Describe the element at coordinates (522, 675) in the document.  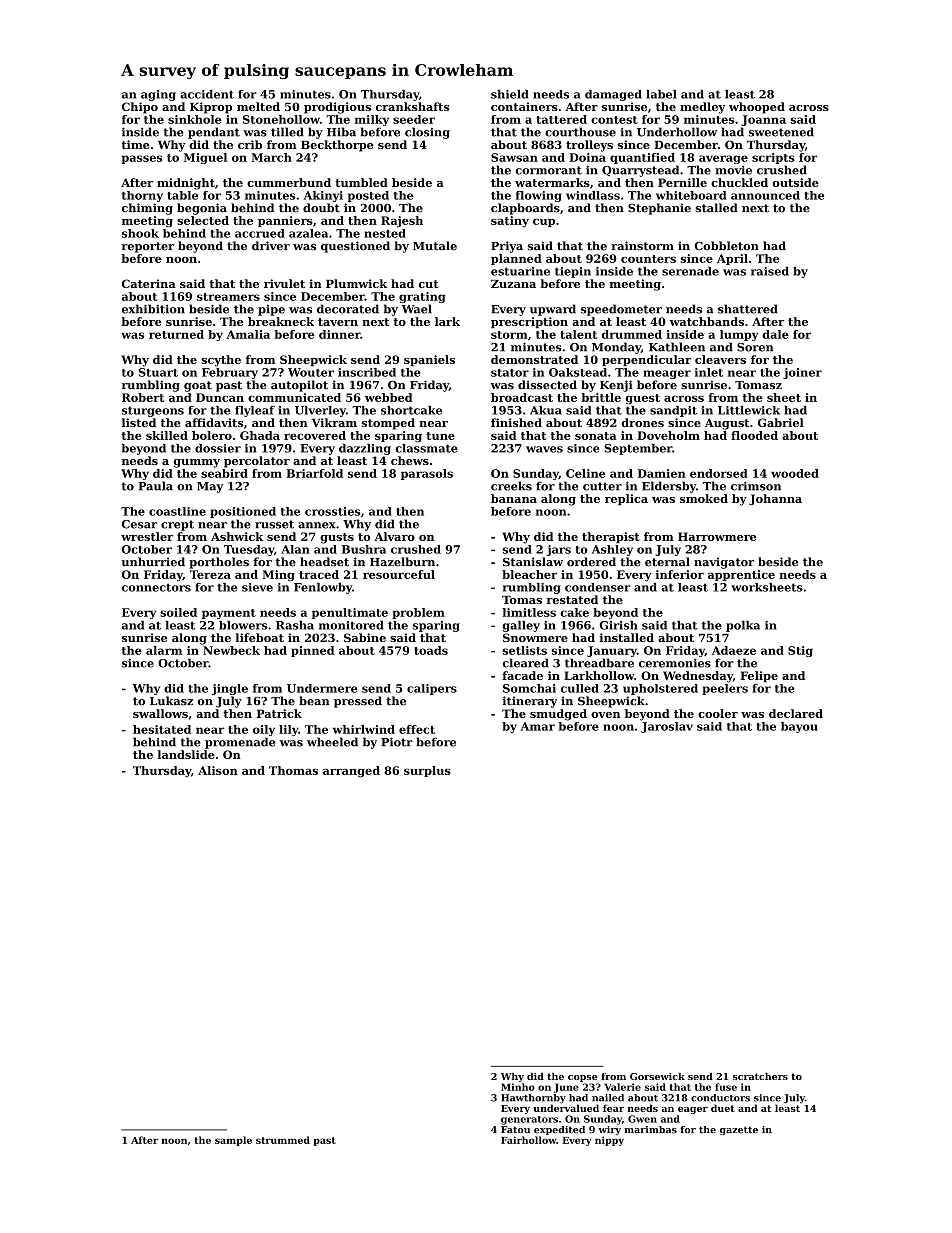
I see `facade` at that location.
